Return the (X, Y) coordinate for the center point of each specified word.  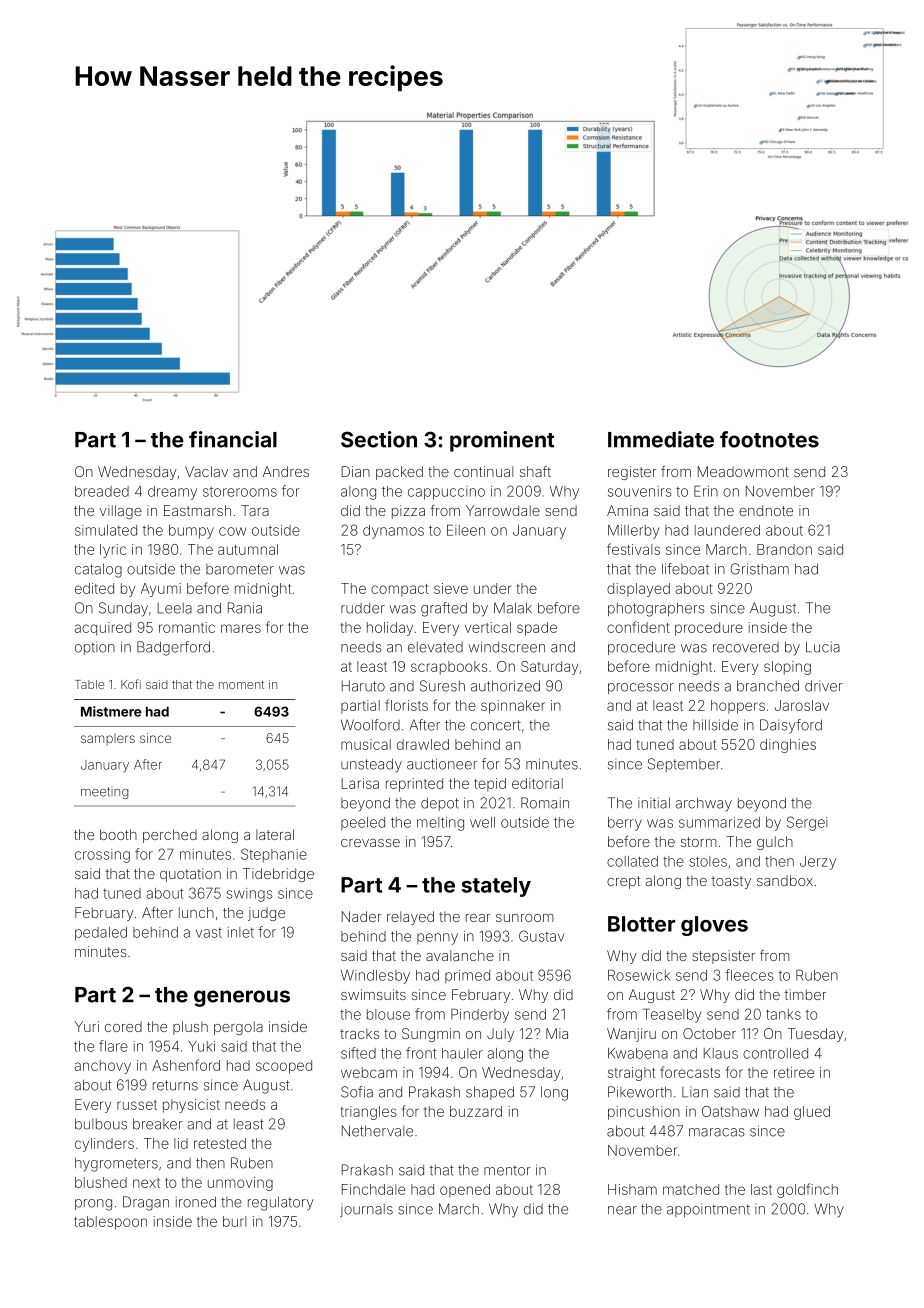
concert (496, 725)
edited (94, 588)
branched (768, 686)
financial (233, 439)
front (421, 1053)
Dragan (146, 1203)
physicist (191, 1106)
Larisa (360, 783)
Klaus (721, 1053)
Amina (627, 510)
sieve (451, 588)
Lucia (823, 647)
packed (399, 473)
